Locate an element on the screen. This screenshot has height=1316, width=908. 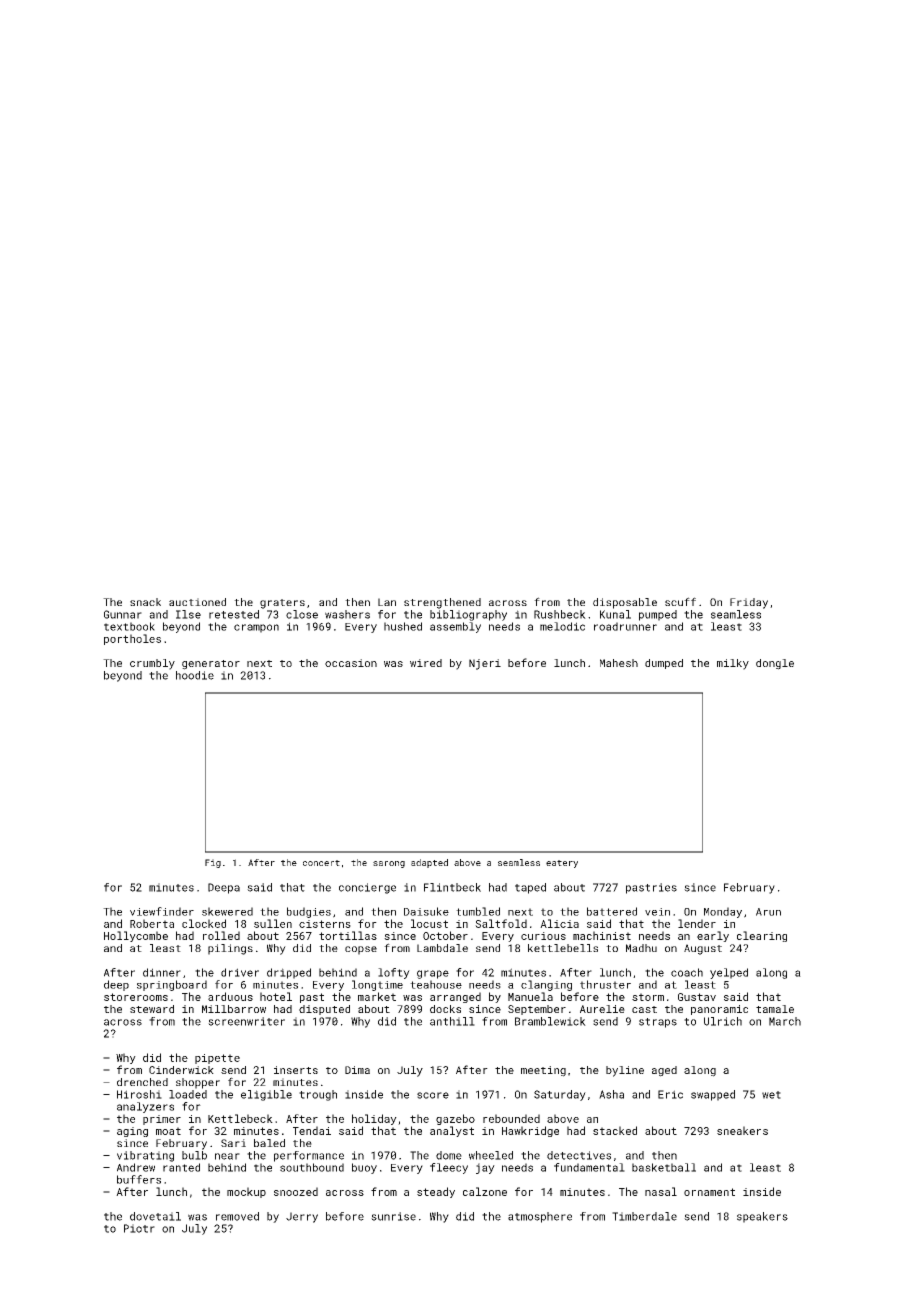
crumbly is located at coordinates (152, 664).
